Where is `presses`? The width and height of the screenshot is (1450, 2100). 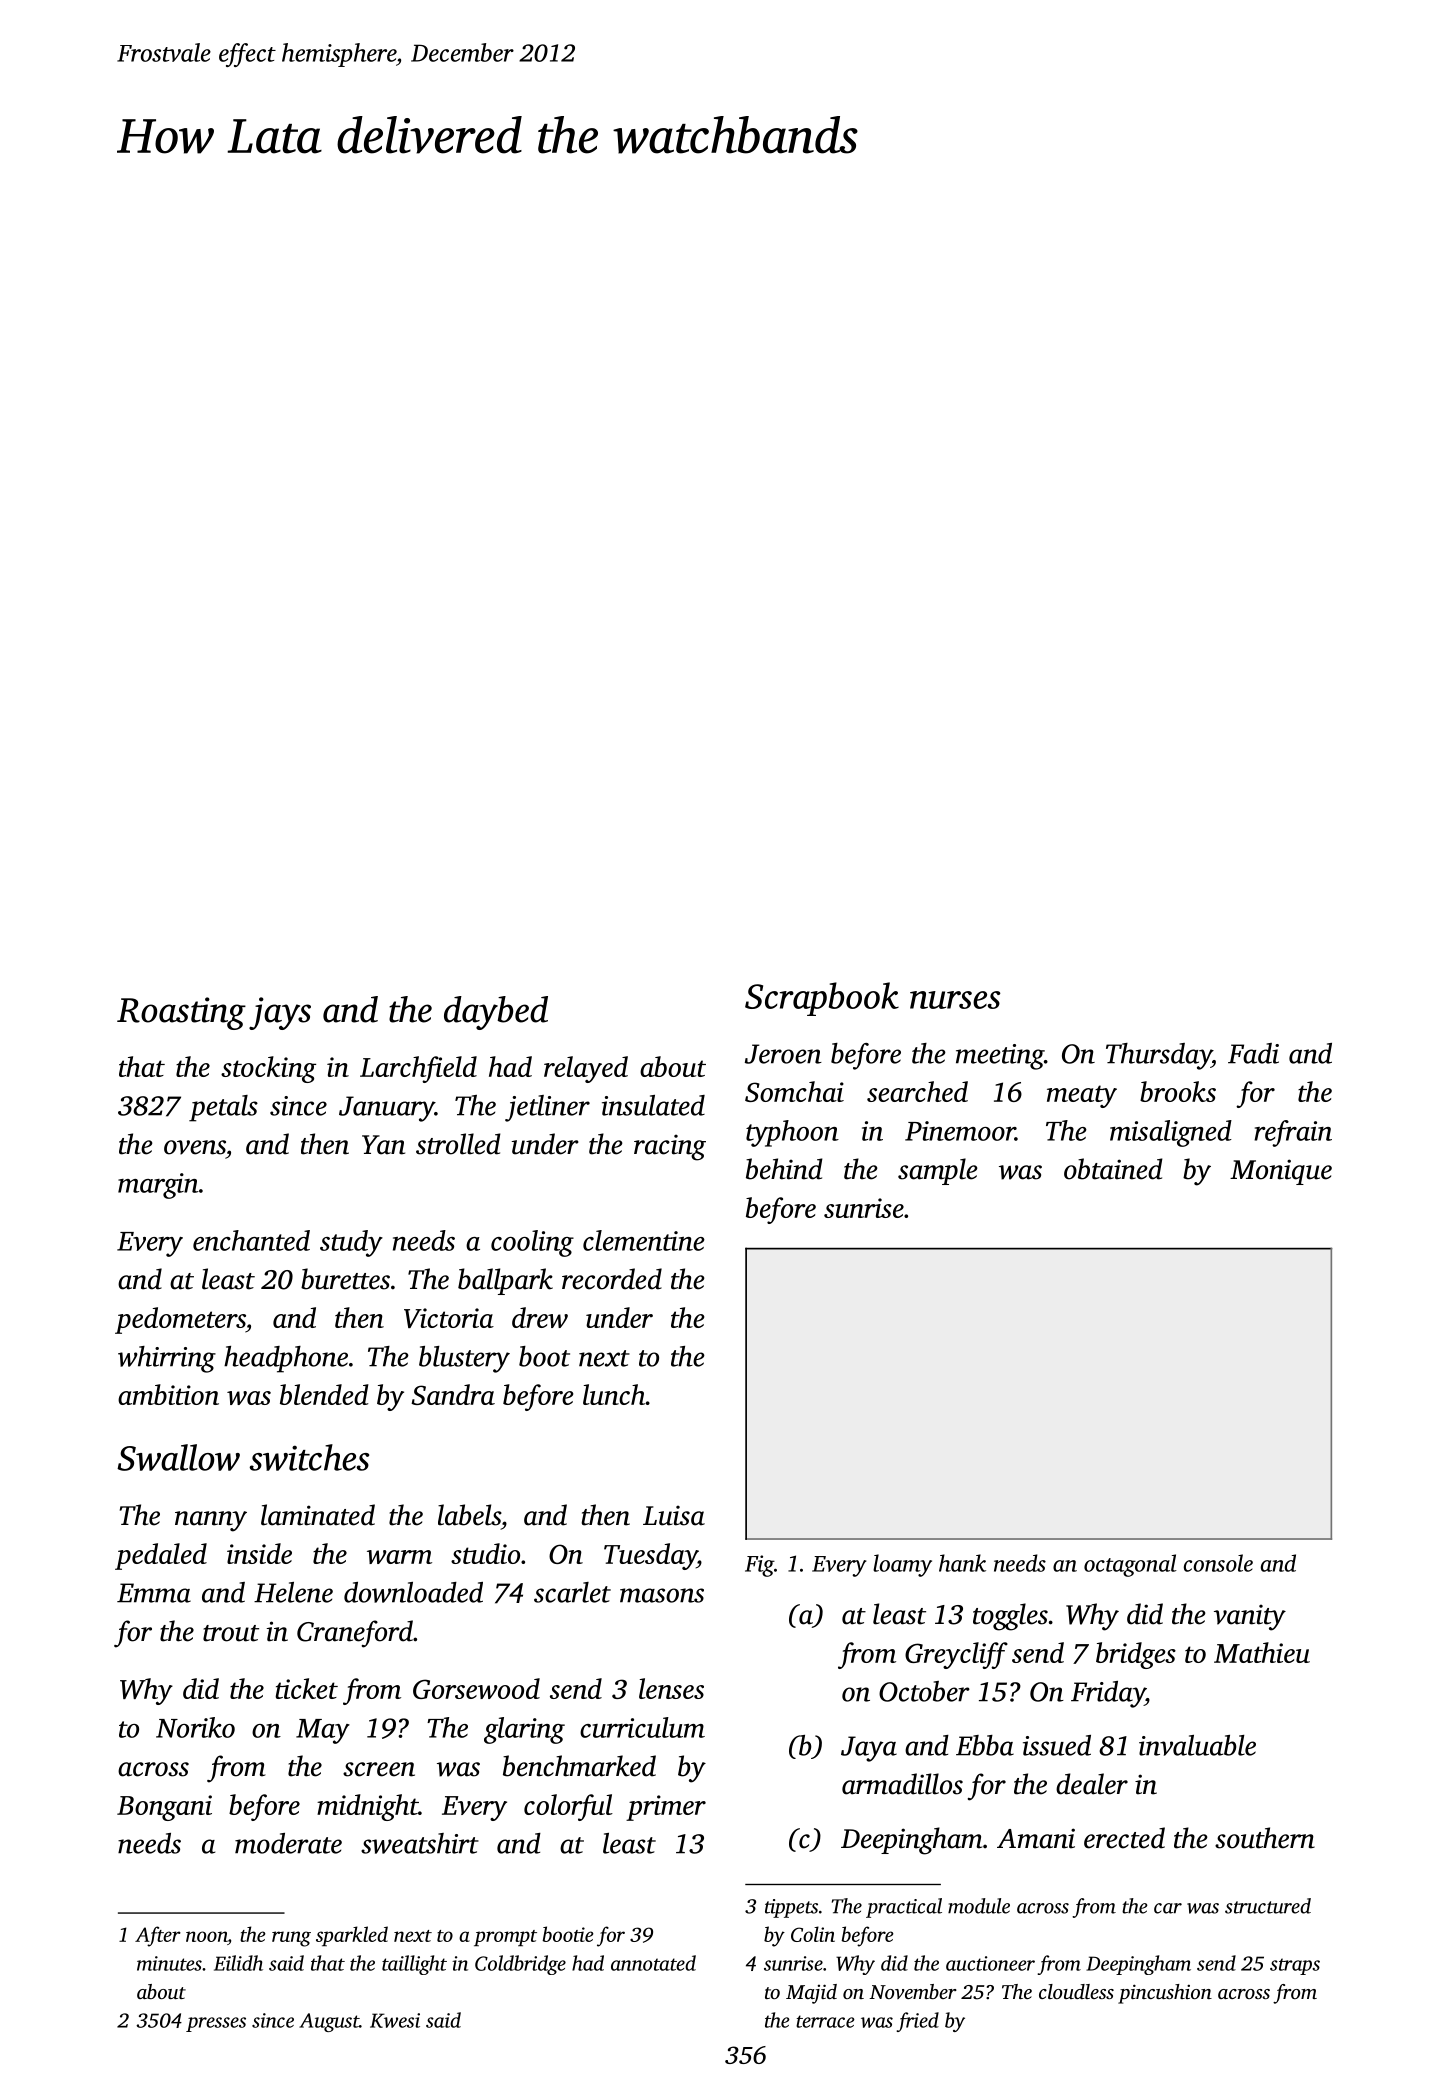
presses is located at coordinates (216, 2024).
